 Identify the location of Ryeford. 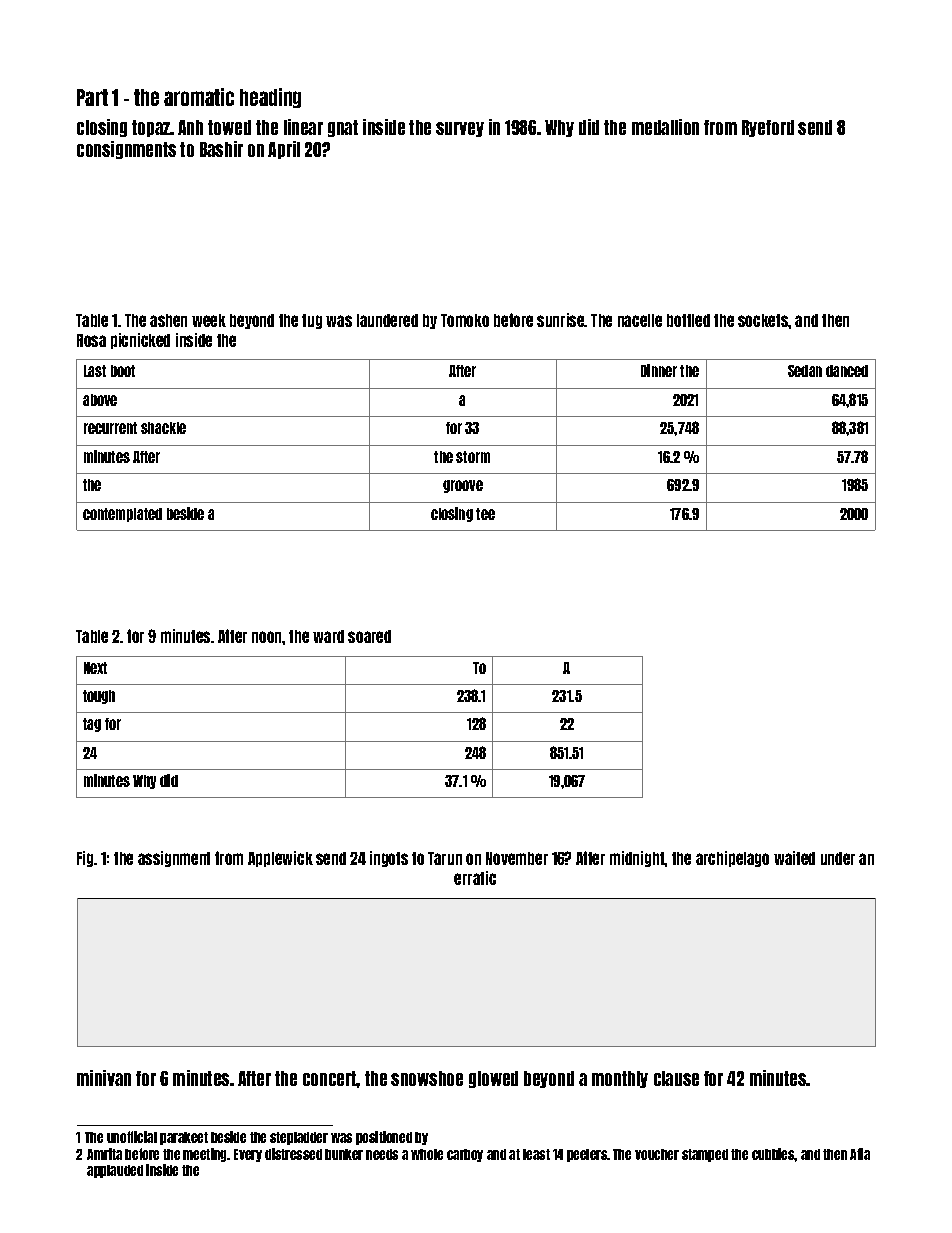
(768, 128).
